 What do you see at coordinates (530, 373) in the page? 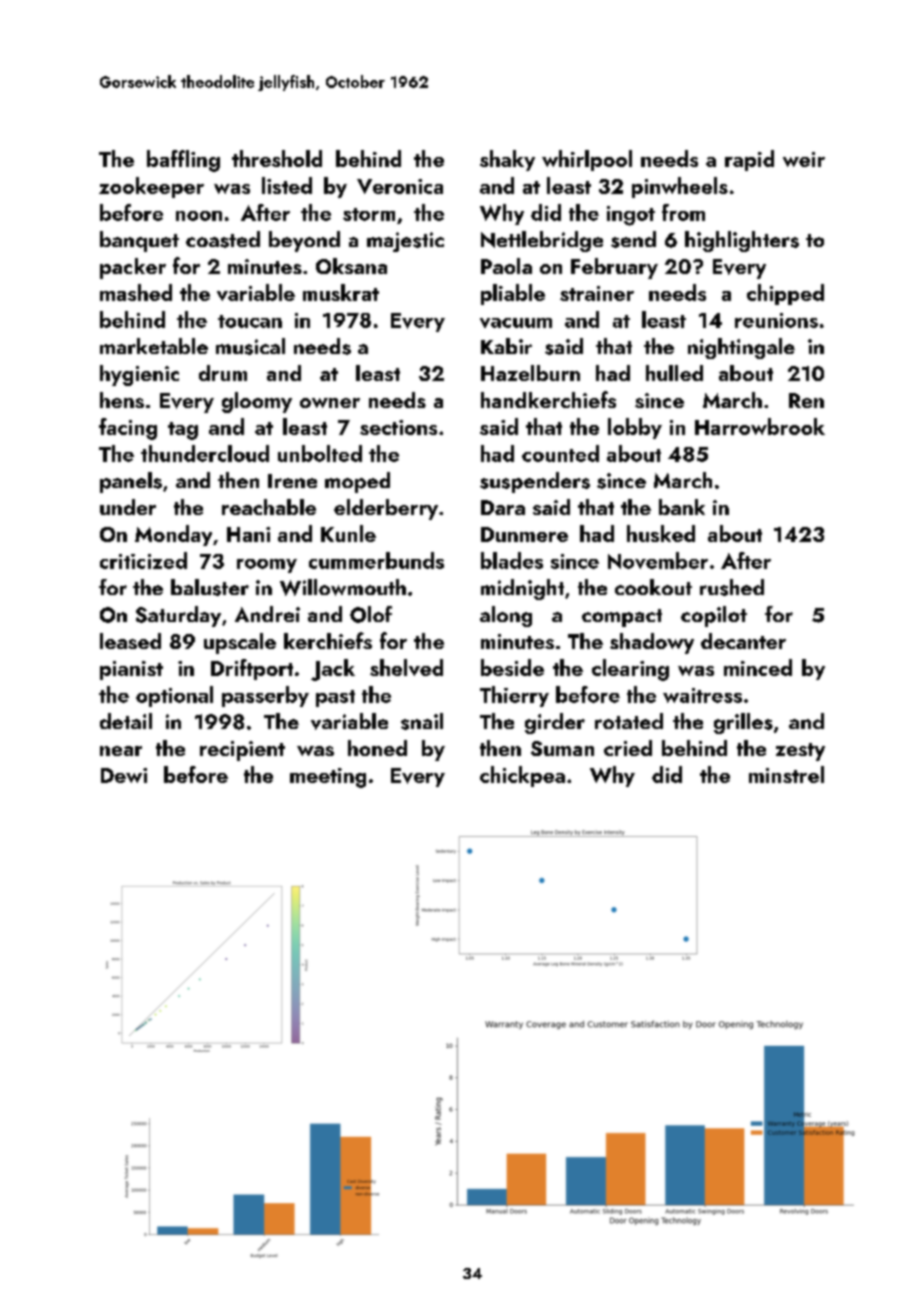
I see `Hazelburn` at bounding box center [530, 373].
